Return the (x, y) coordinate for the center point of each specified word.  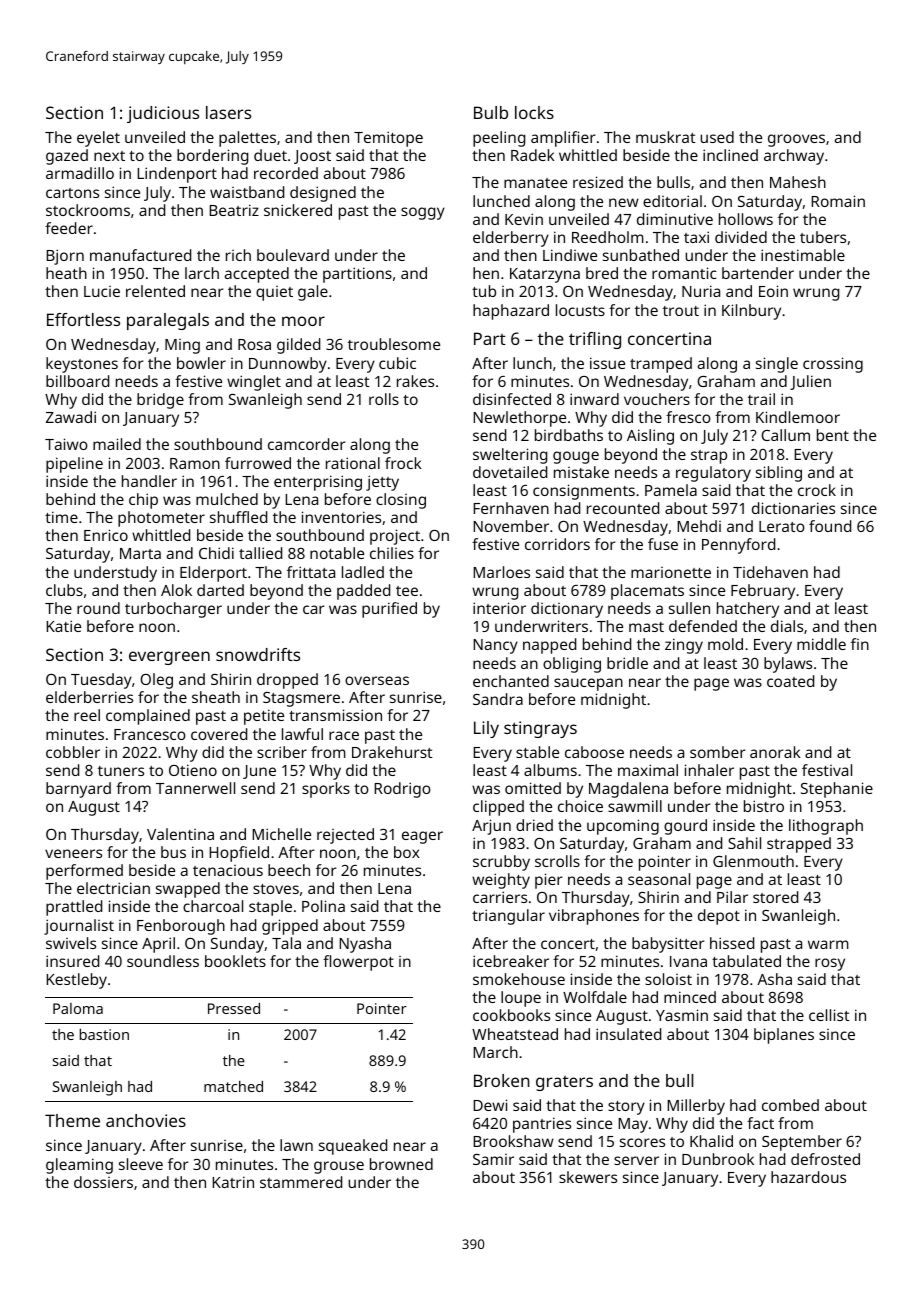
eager (422, 837)
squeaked (353, 1147)
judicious (163, 114)
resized (598, 182)
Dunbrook (718, 1159)
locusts (580, 310)
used (717, 137)
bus (173, 852)
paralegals (168, 321)
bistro (764, 806)
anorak (775, 752)
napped (549, 646)
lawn (296, 1145)
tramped (661, 365)
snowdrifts (258, 654)
